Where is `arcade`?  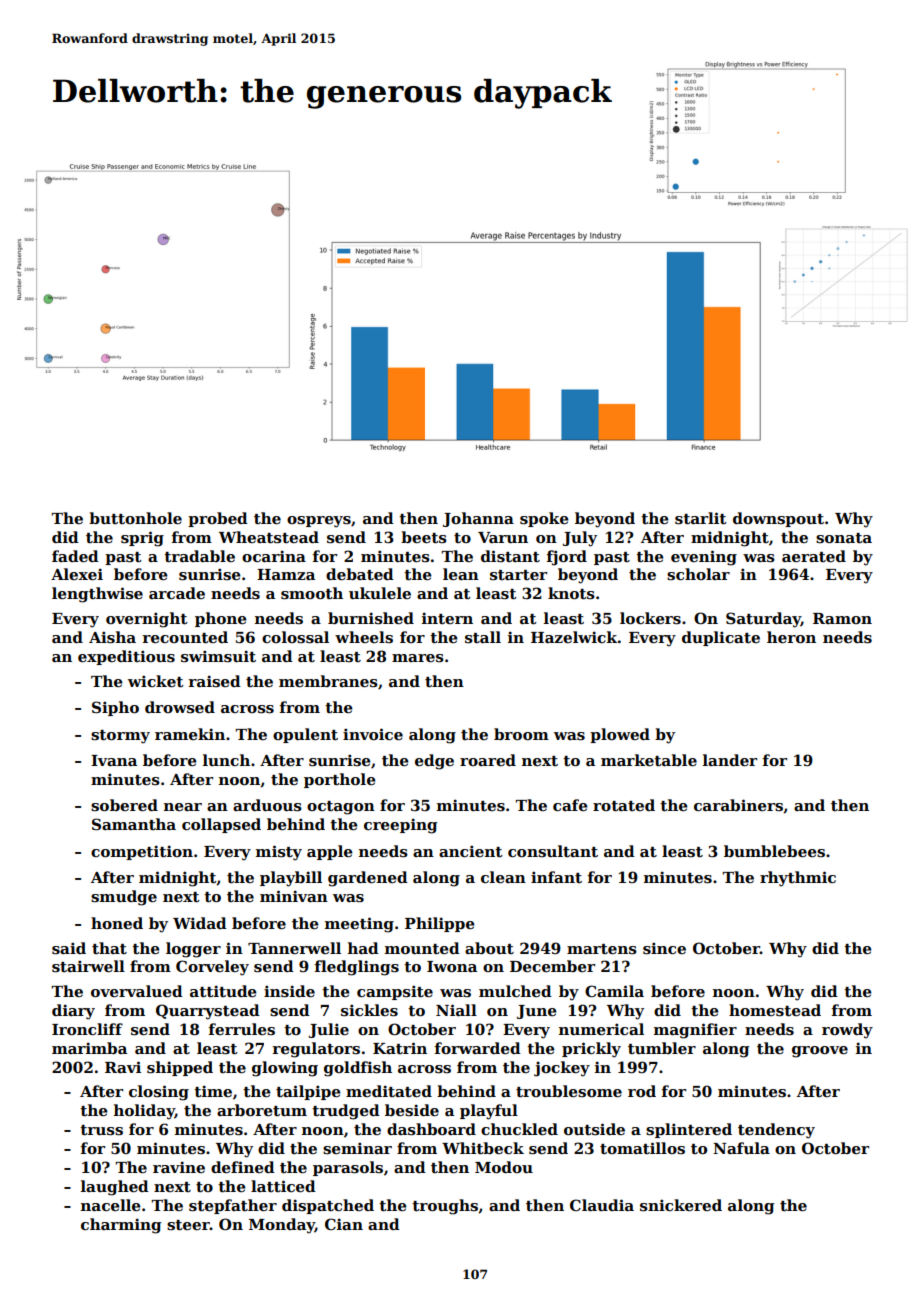
arcade is located at coordinates (177, 593).
